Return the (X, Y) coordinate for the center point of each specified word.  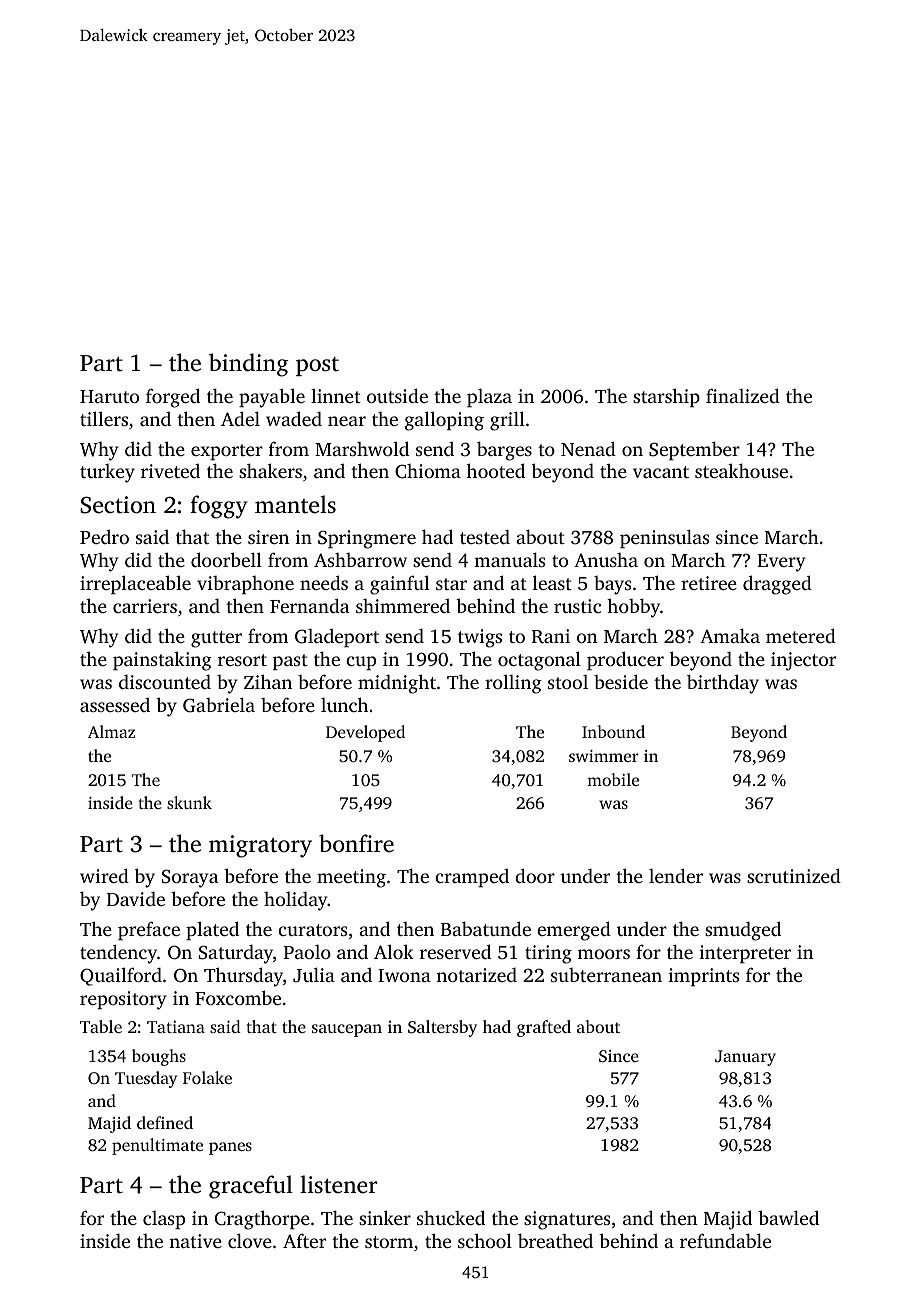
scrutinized (794, 875)
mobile (613, 779)
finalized (743, 395)
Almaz (111, 731)
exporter (227, 452)
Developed (365, 733)
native (195, 1241)
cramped (472, 878)
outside (397, 395)
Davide (136, 899)
